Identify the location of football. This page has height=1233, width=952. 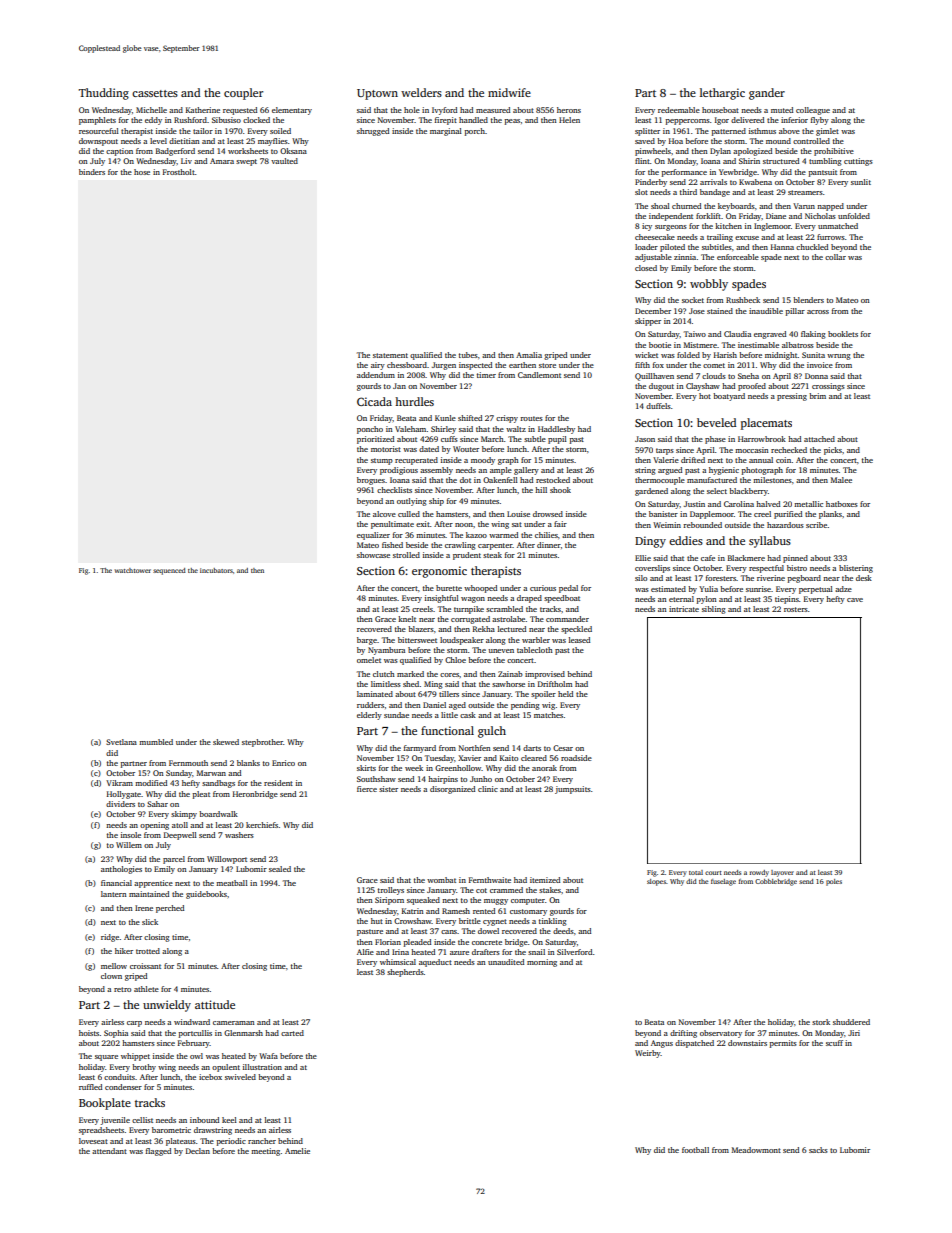
(695, 1150).
